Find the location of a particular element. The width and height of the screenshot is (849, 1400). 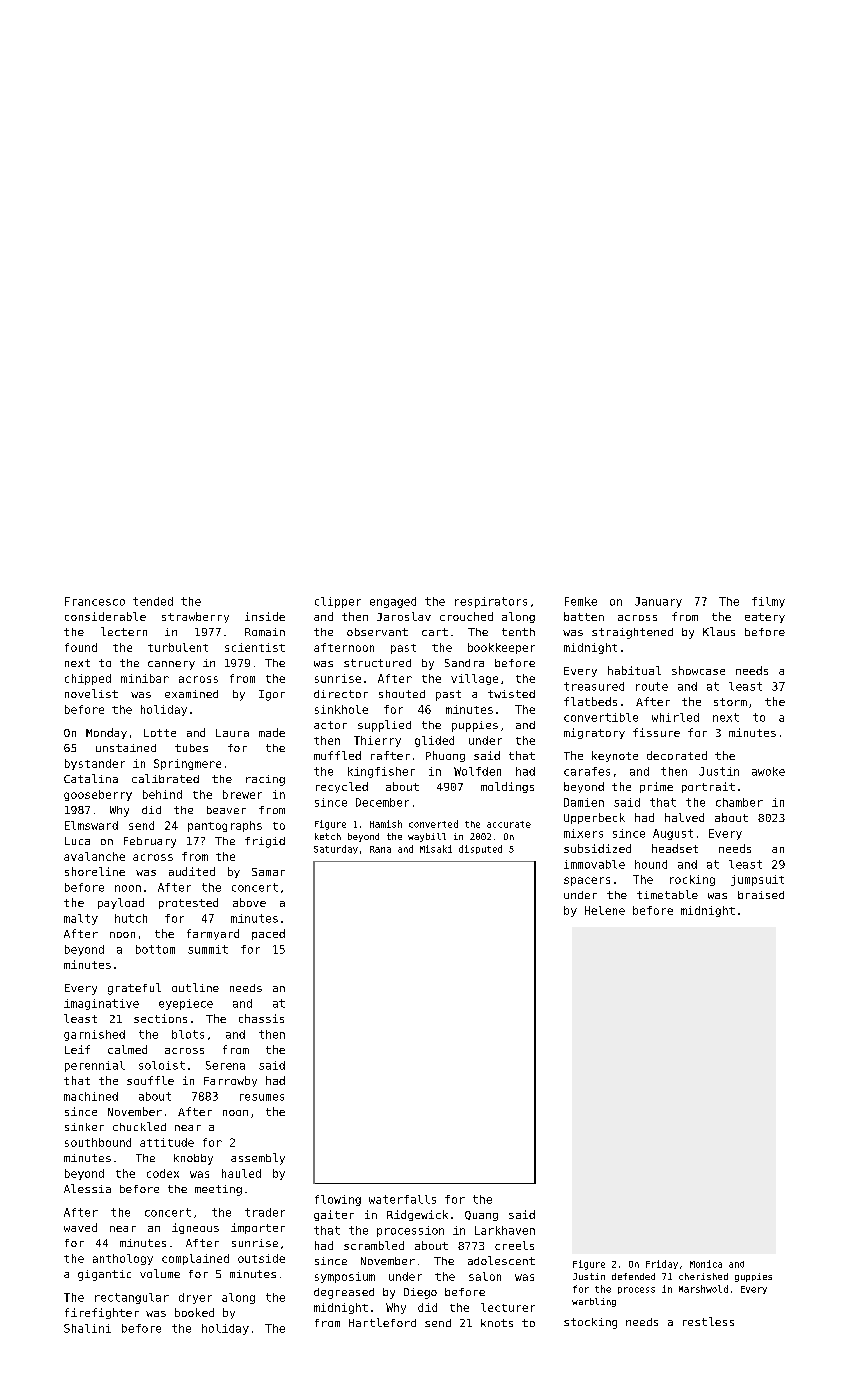

Helene is located at coordinates (605, 910).
